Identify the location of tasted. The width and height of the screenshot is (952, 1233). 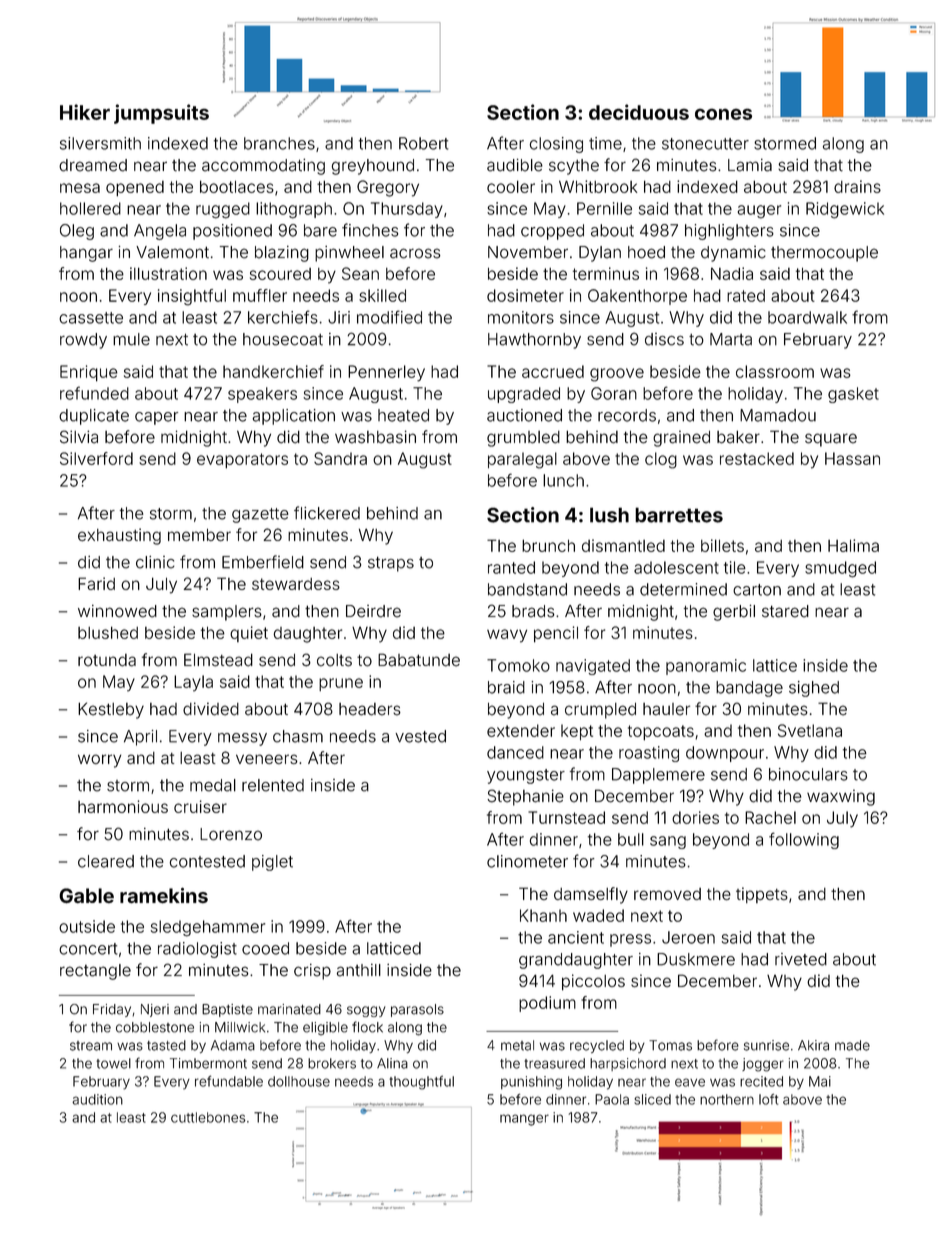
(166, 1045).
